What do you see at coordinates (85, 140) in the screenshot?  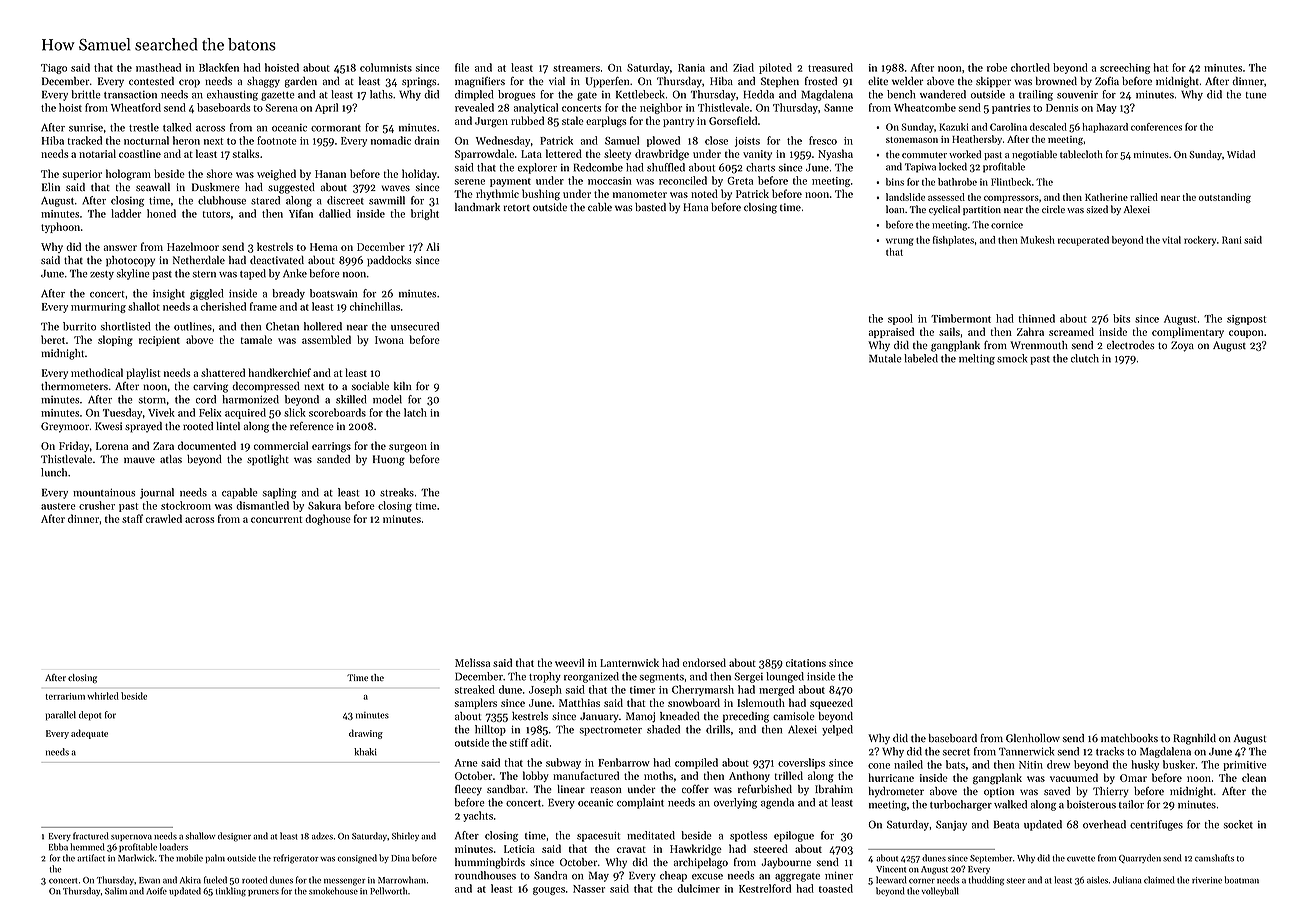 I see `tracked` at bounding box center [85, 140].
